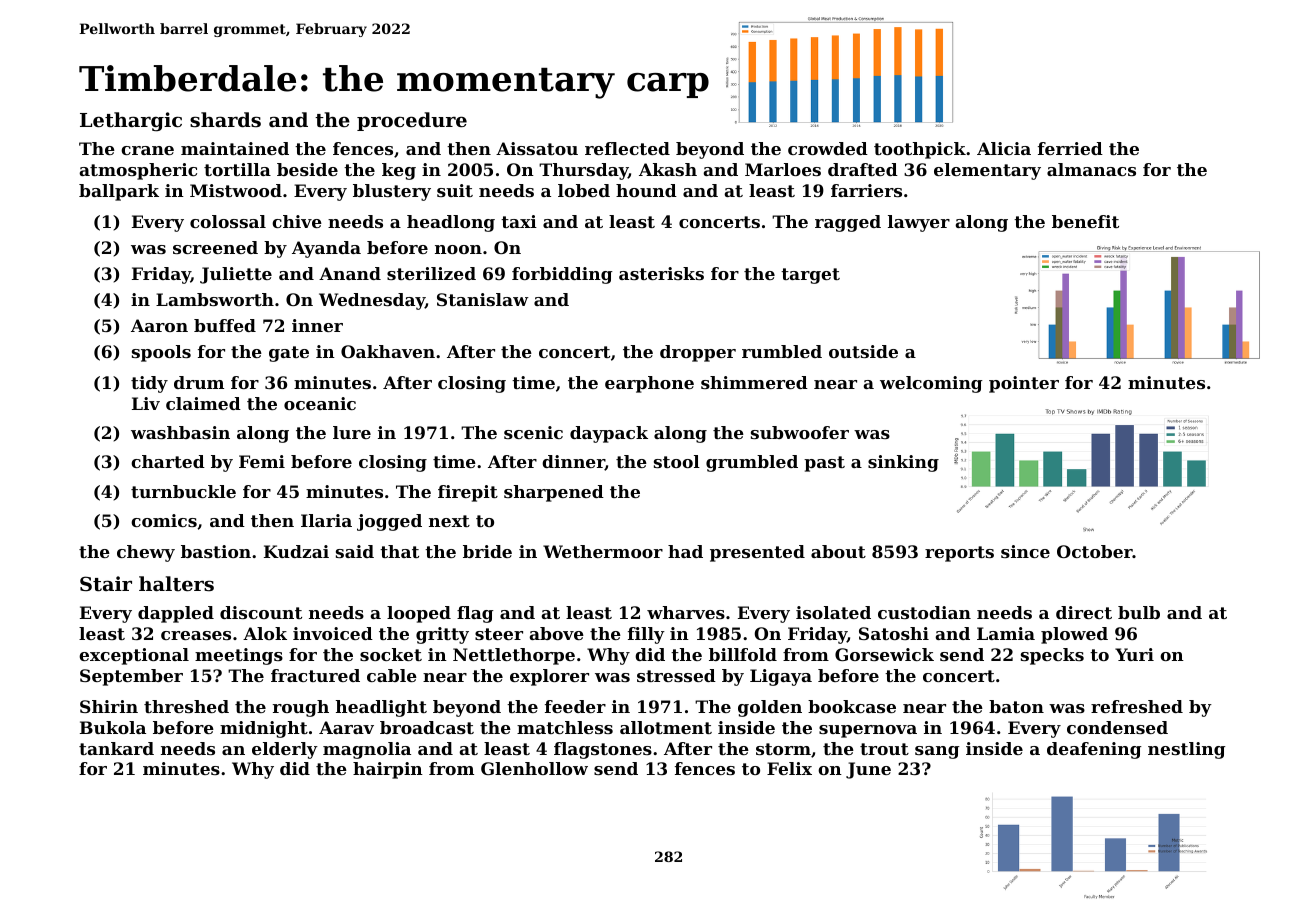  I want to click on Glenhollow, so click(534, 768).
